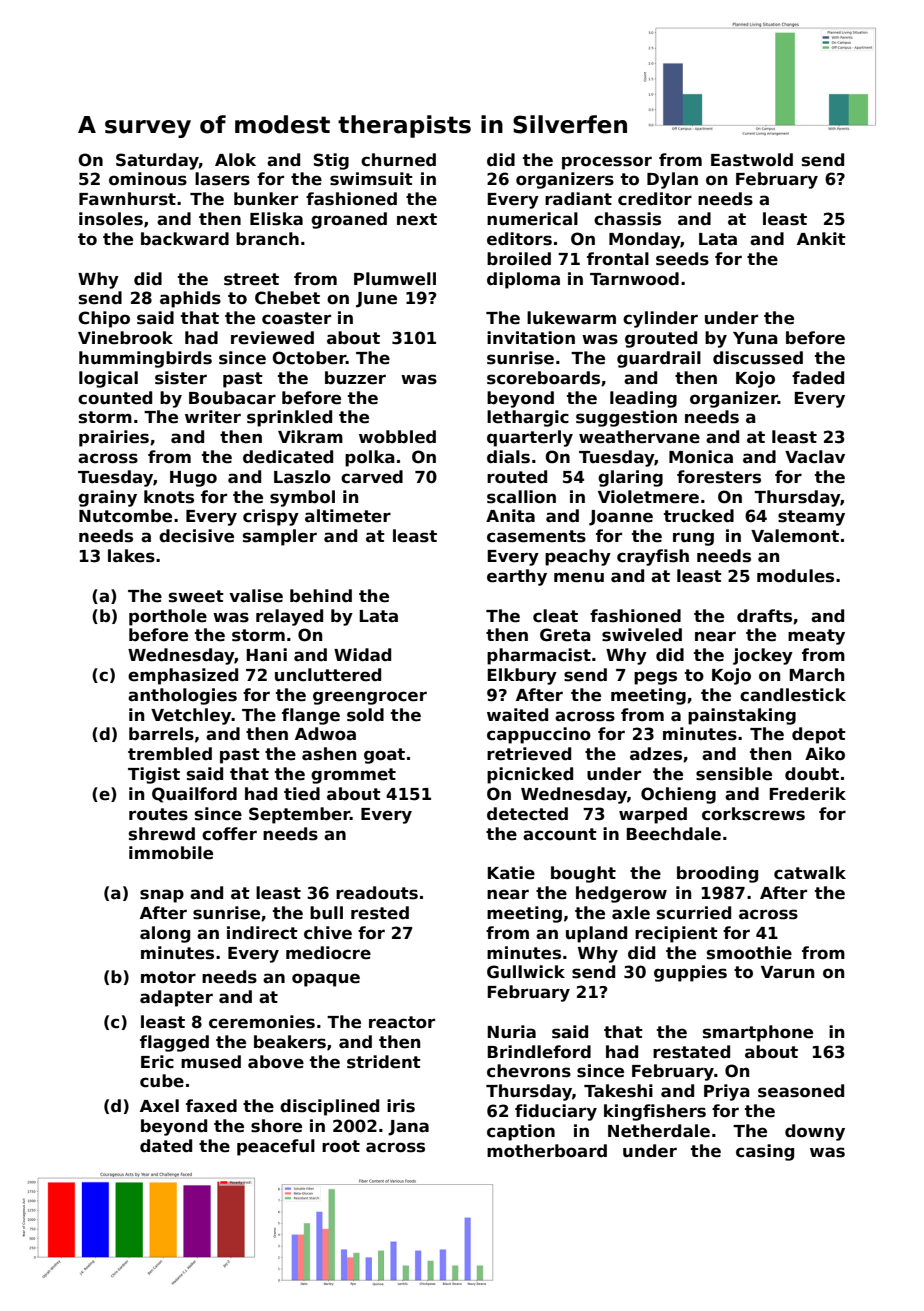 The height and width of the document is (1311, 924). Describe the element at coordinates (816, 637) in the document. I see `meaty` at that location.
